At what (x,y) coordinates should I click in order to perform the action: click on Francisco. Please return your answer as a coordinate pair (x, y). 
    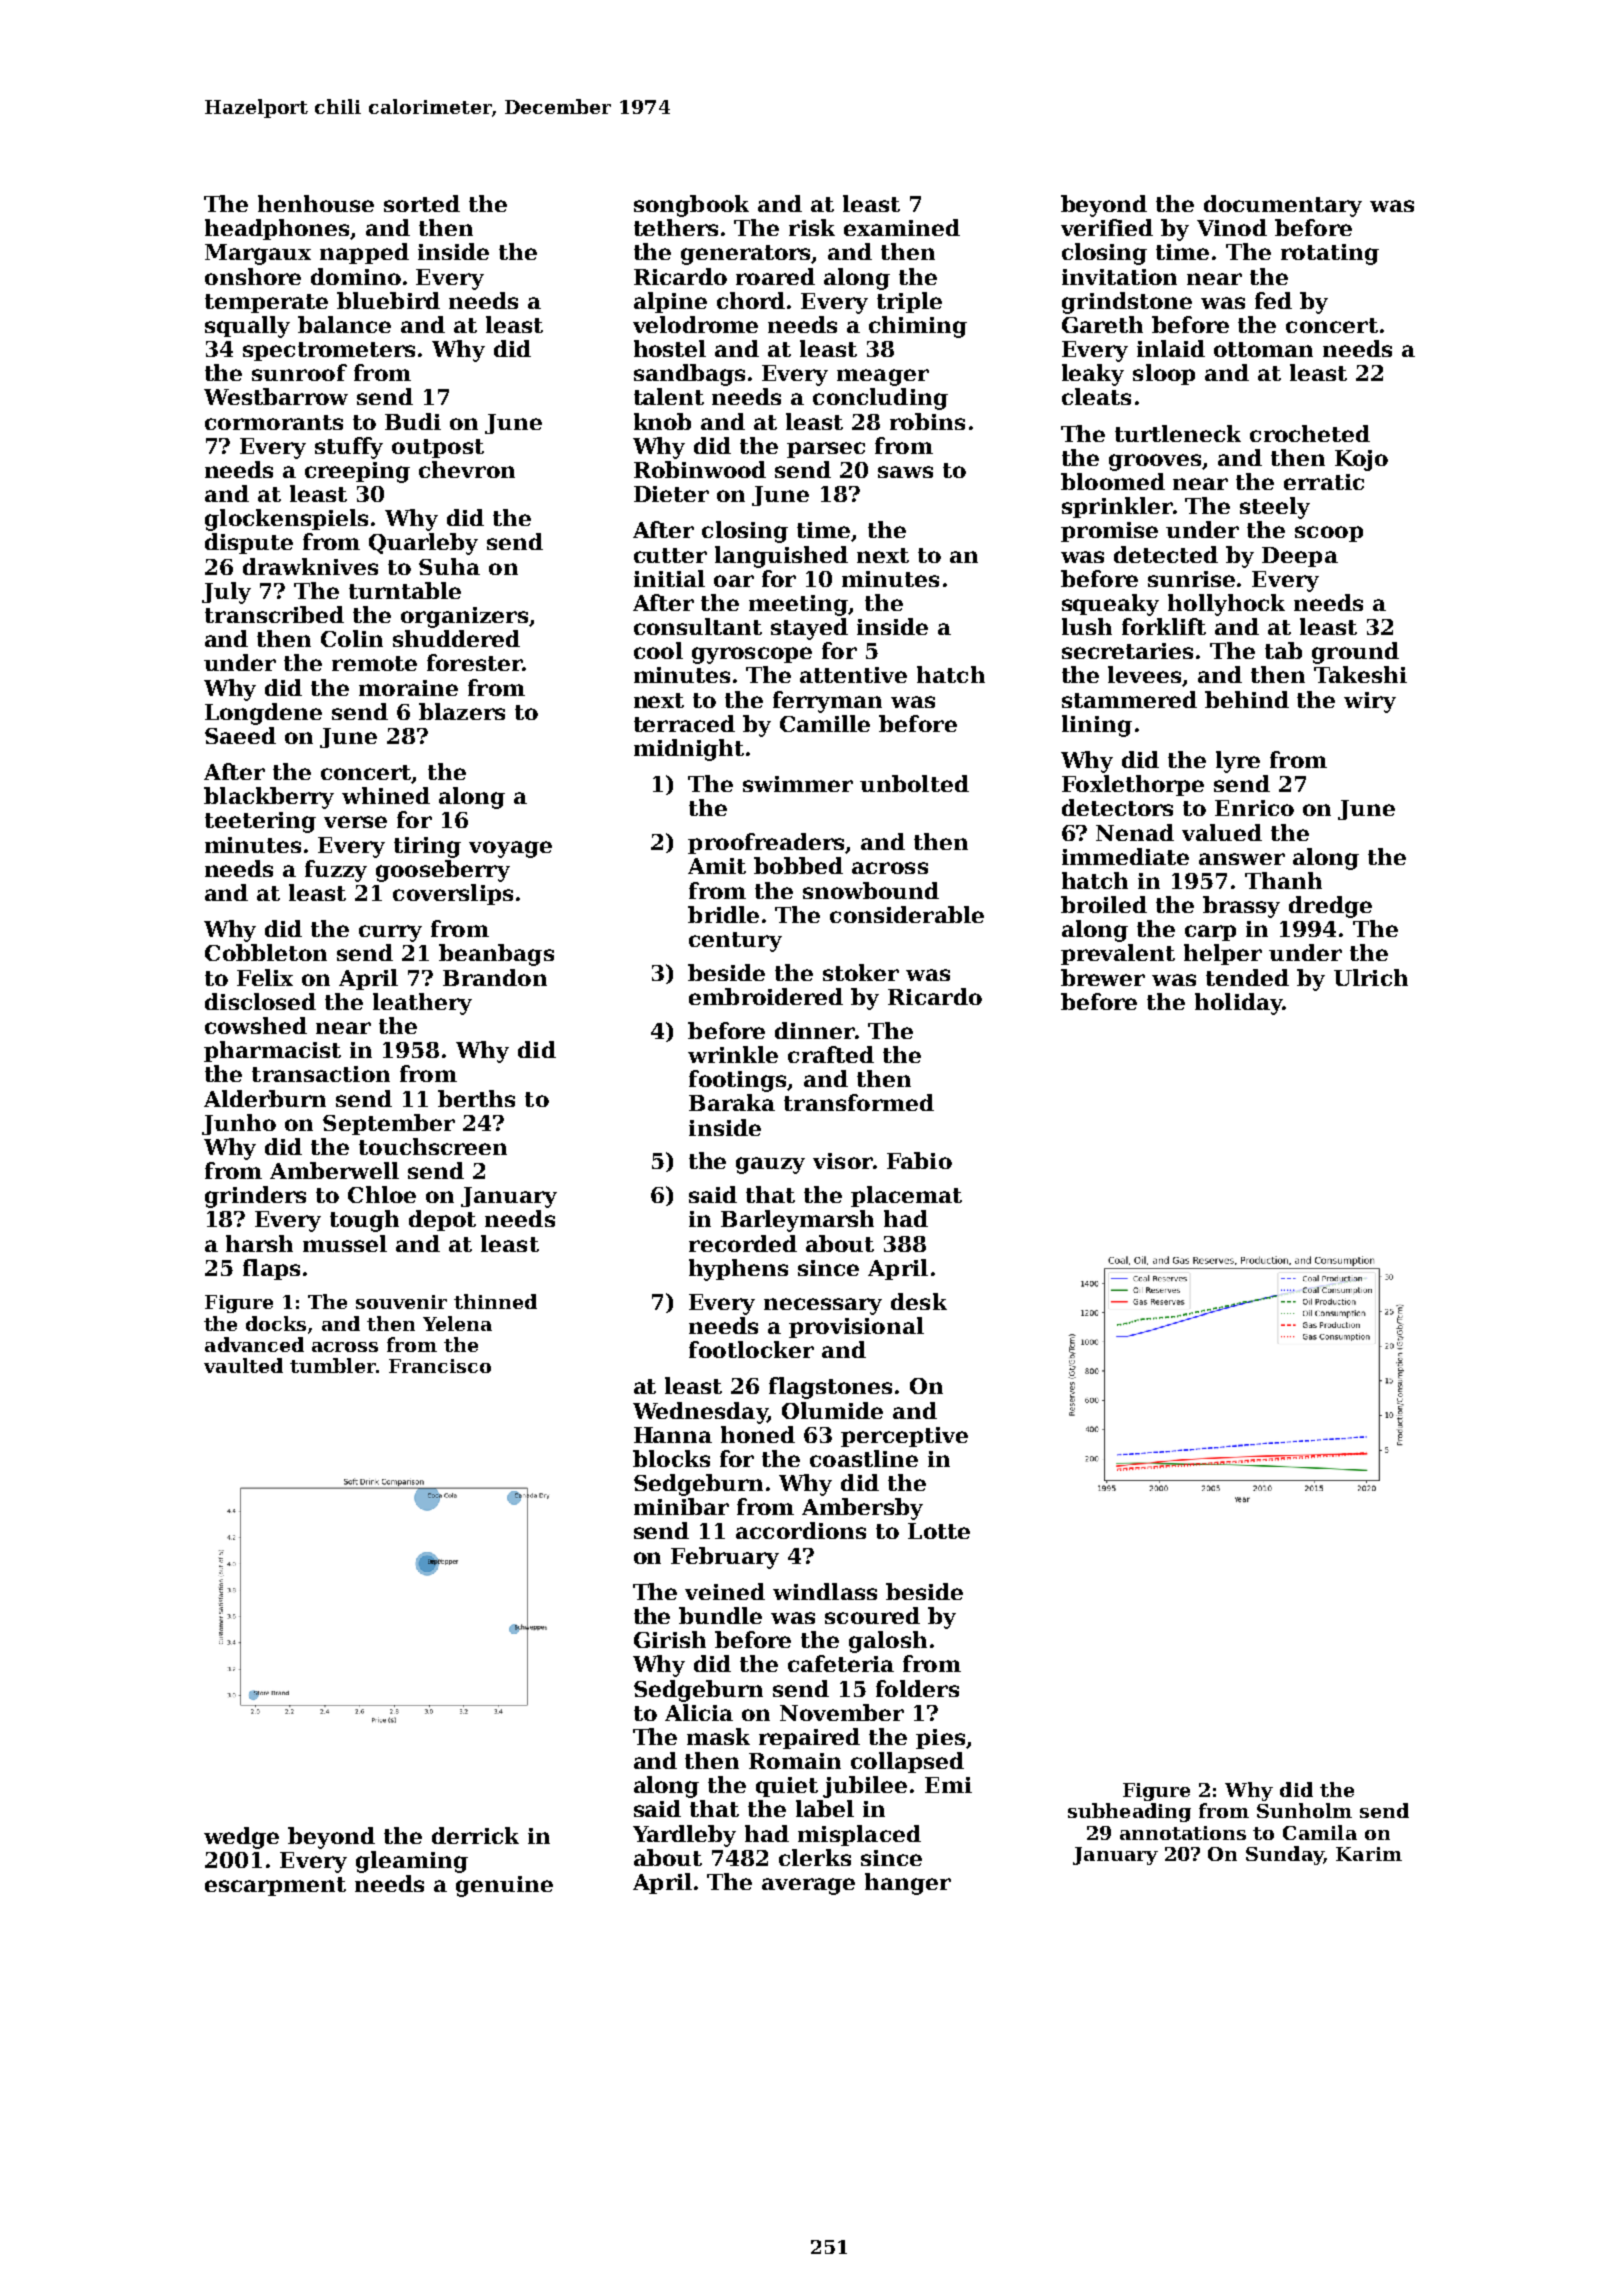
    Looking at the image, I should click on (440, 1366).
